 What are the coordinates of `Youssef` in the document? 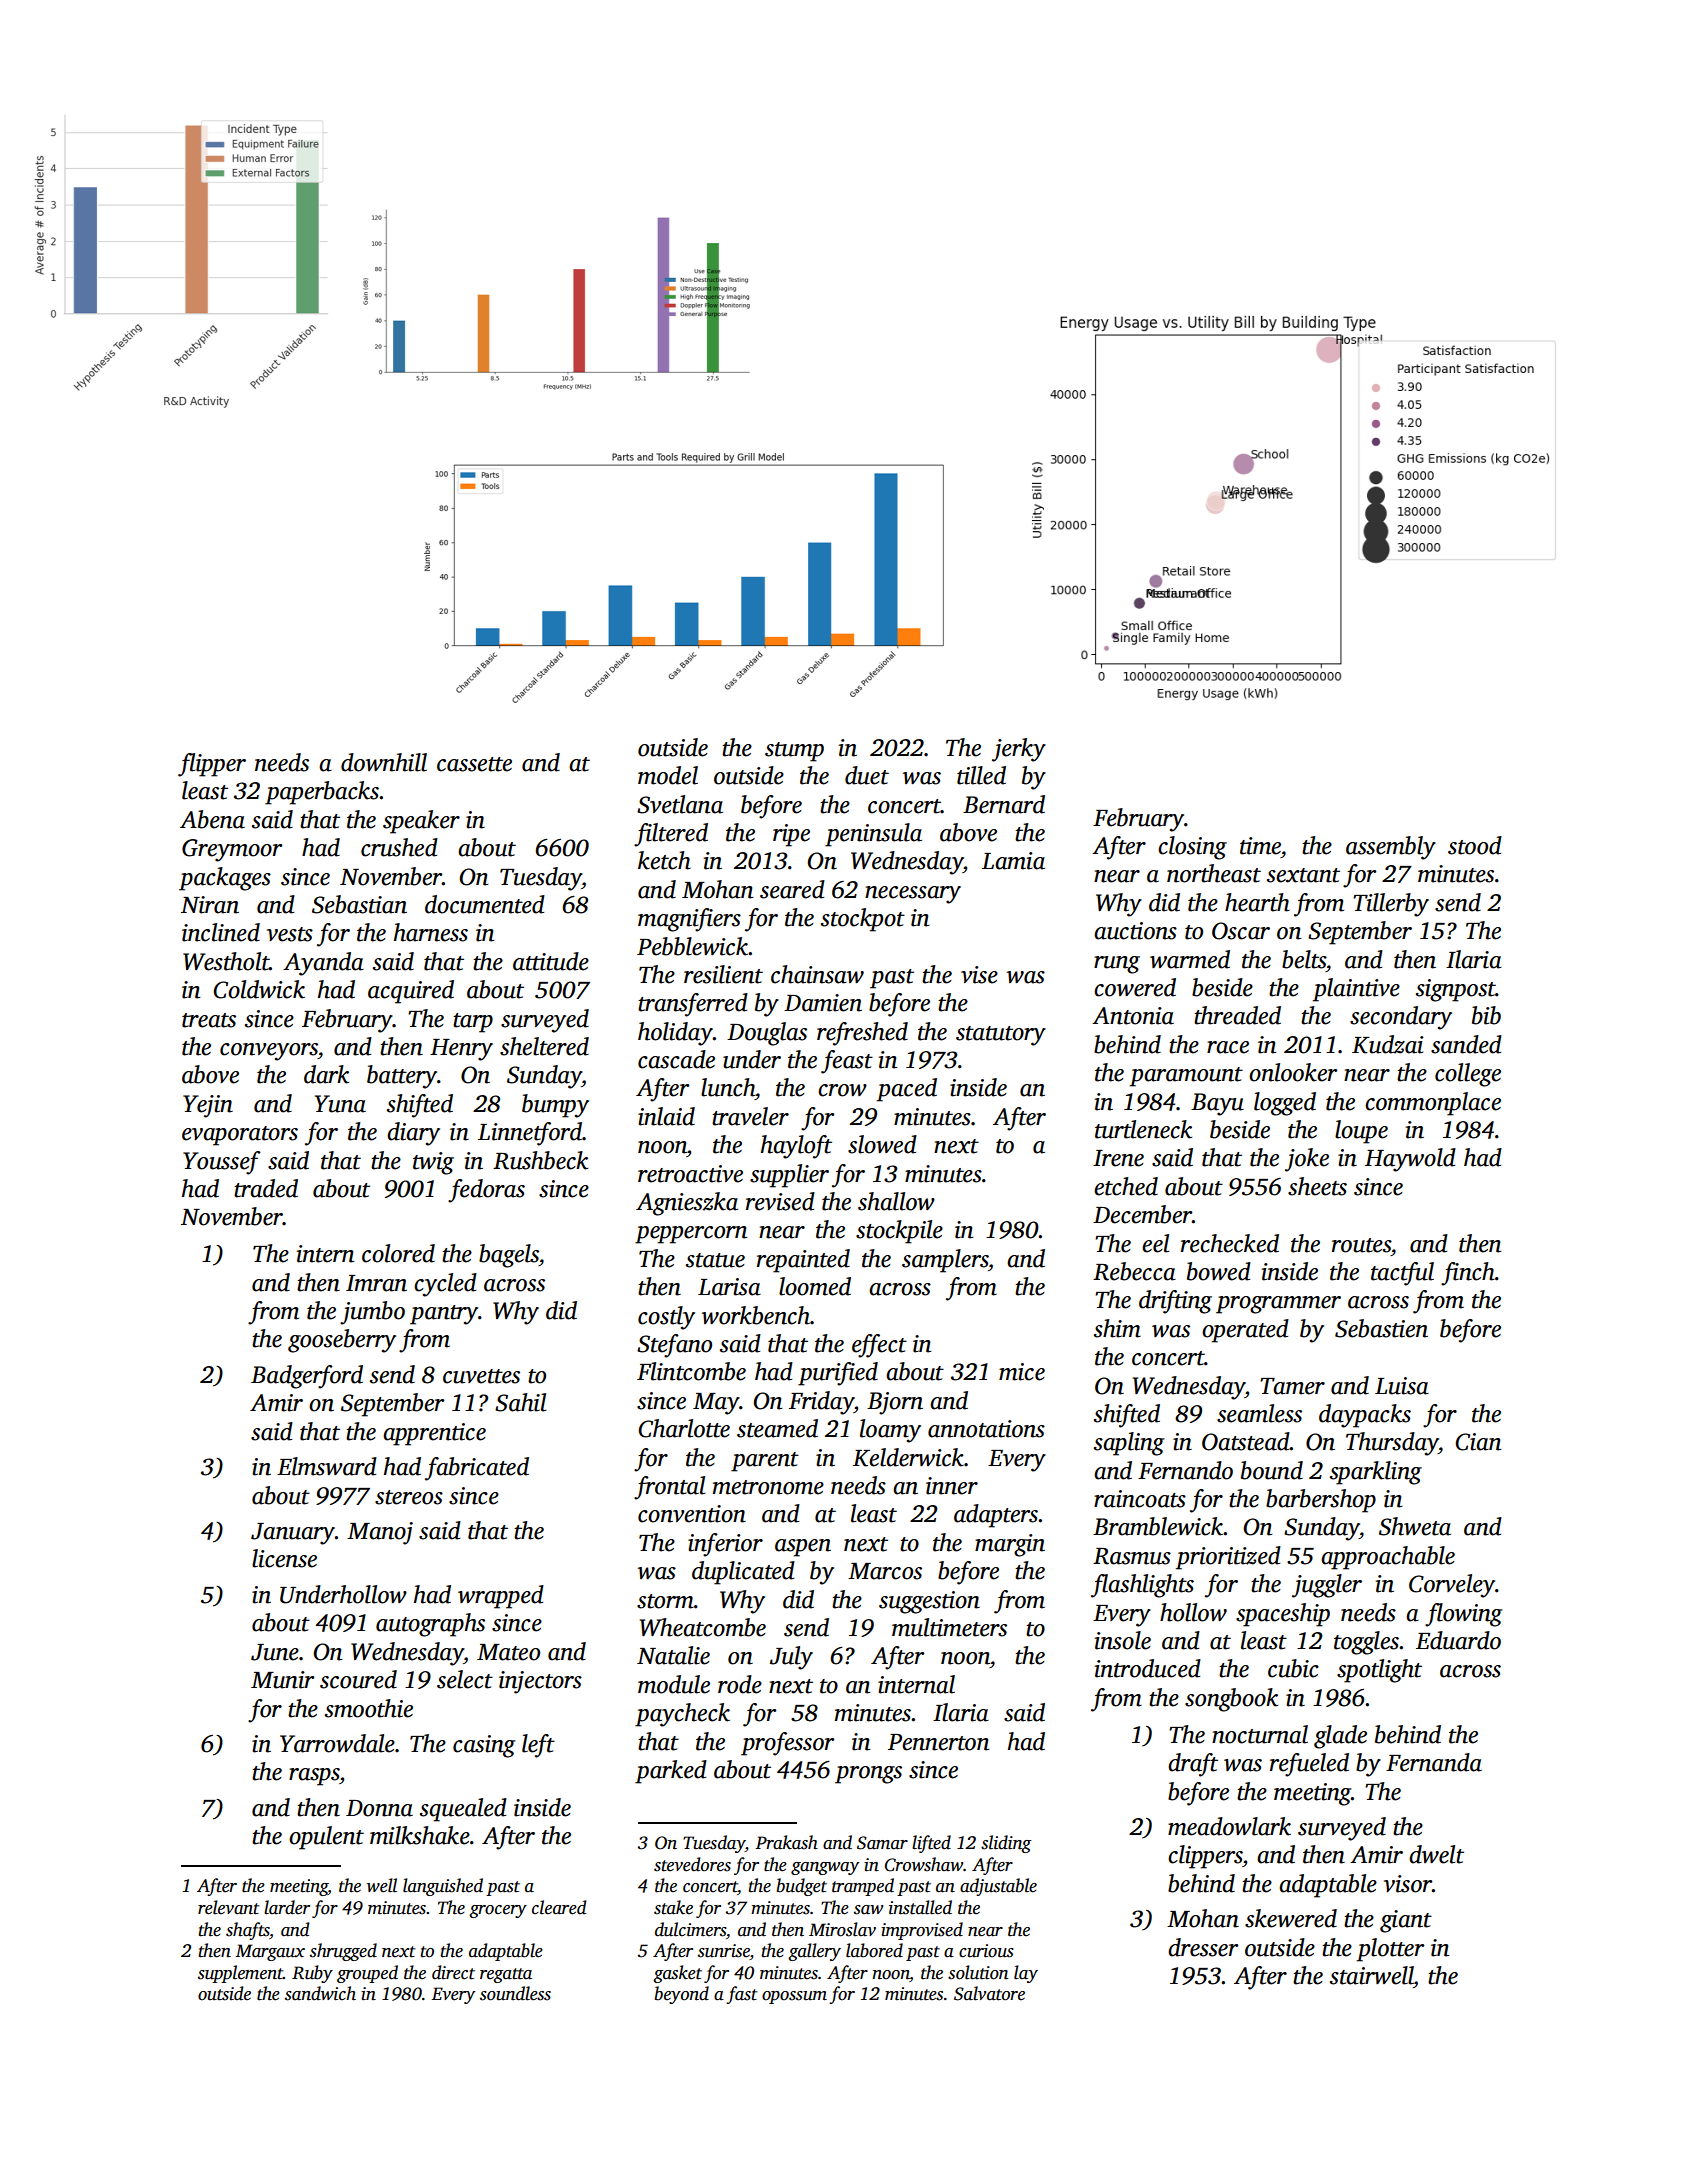 It's located at (222, 1163).
